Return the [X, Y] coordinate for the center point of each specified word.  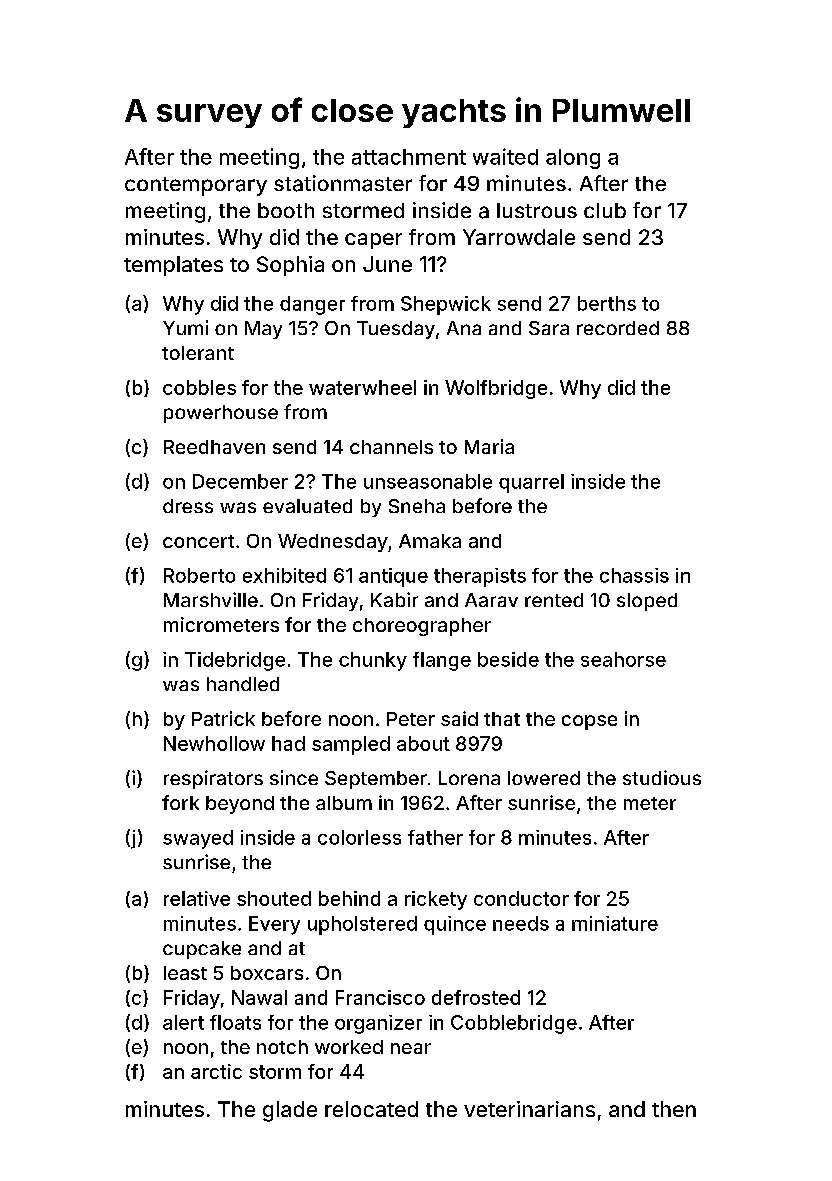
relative [197, 898]
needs [521, 923]
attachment [409, 157]
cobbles [199, 387]
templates [173, 266]
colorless [359, 837]
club [605, 210]
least [185, 973]
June [387, 264]
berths [607, 303]
